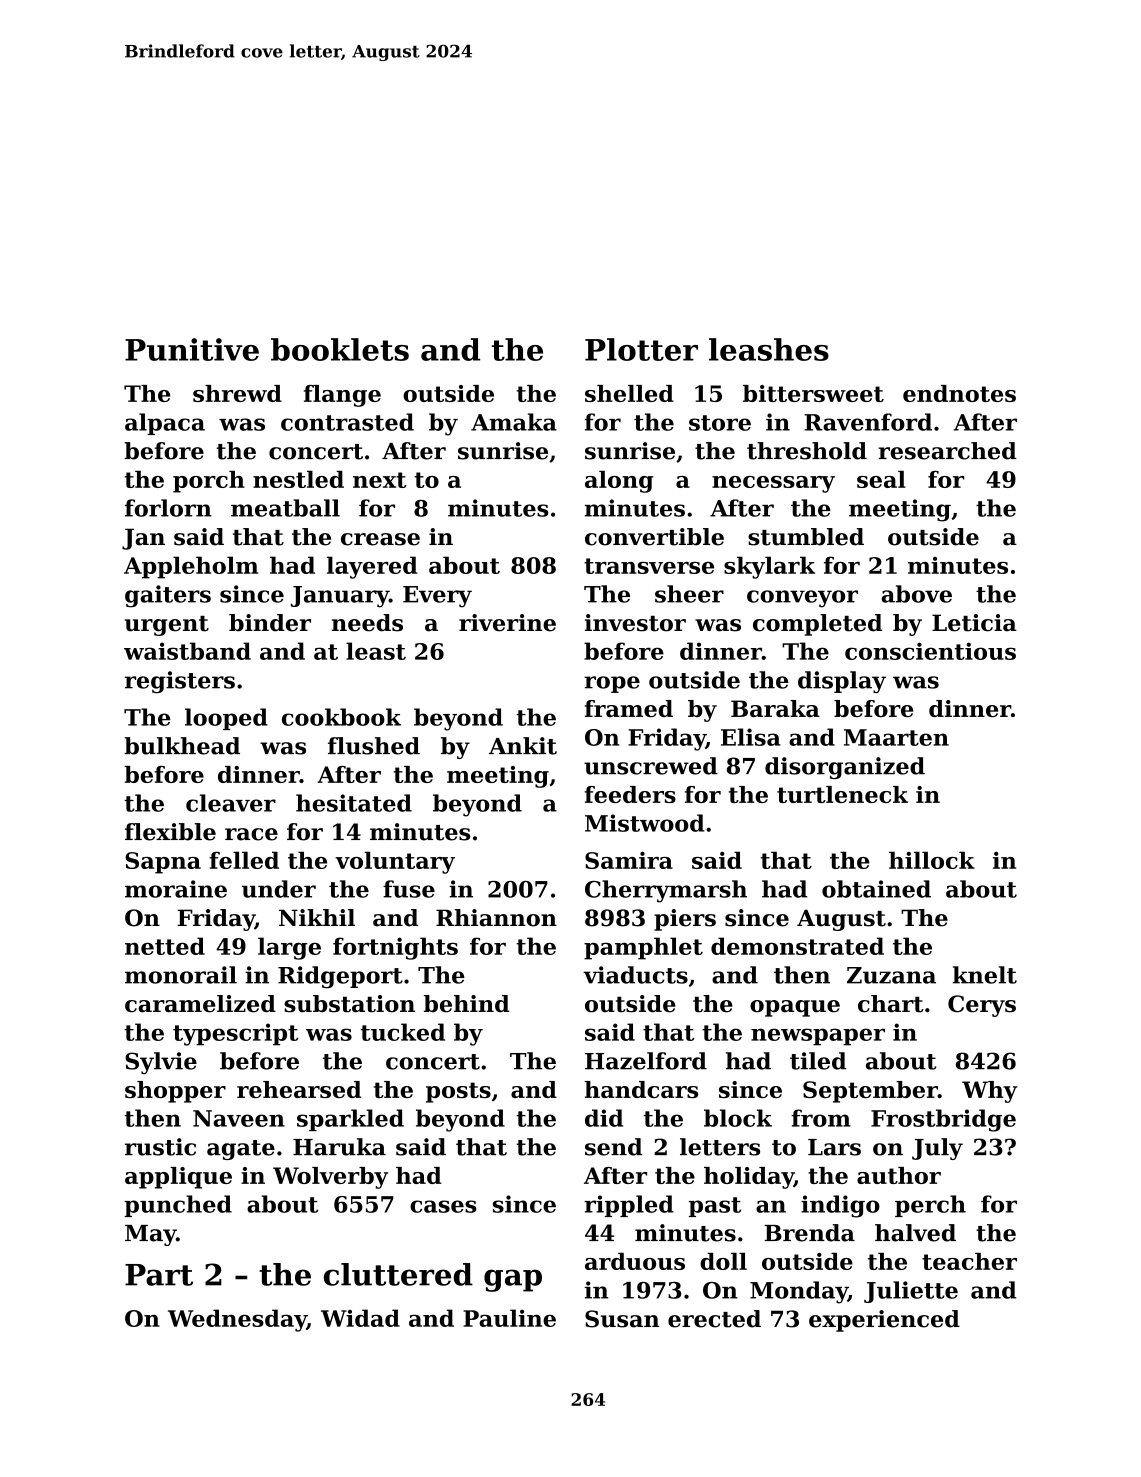 Image resolution: width=1141 pixels, height=1477 pixels. What do you see at coordinates (340, 349) in the screenshot?
I see `booklets` at bounding box center [340, 349].
